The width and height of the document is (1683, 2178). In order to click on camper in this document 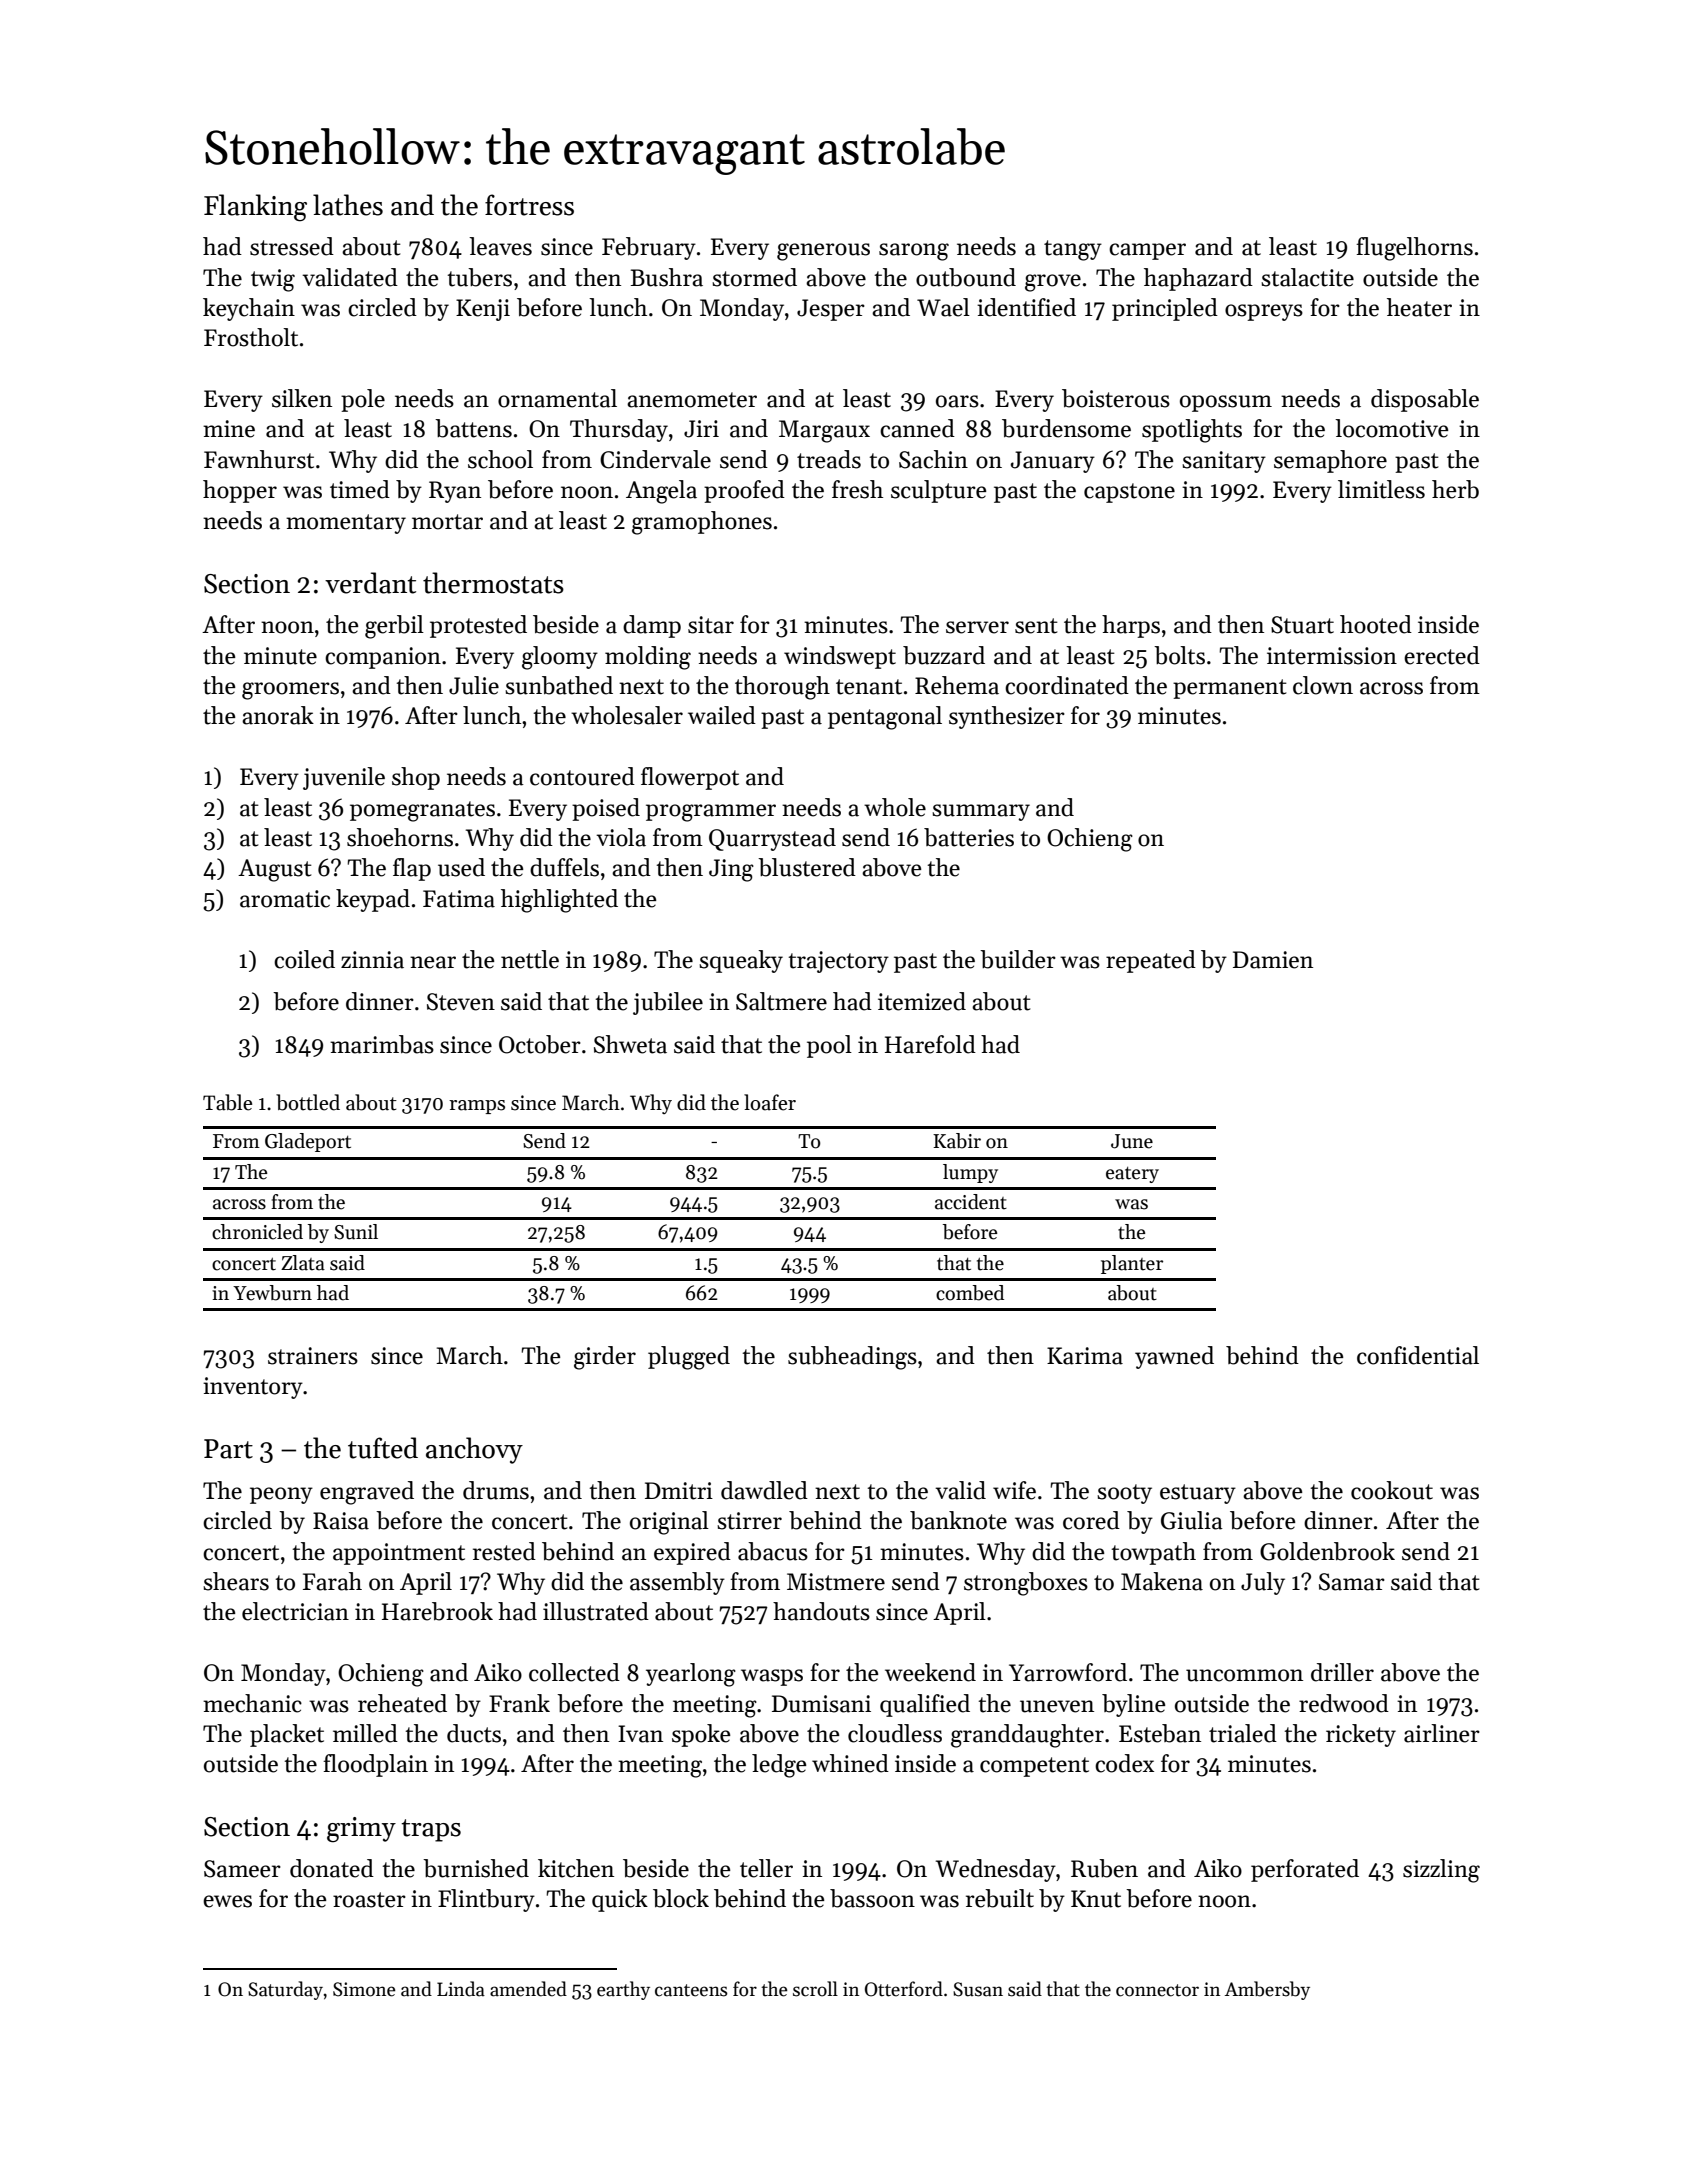, I will do `click(1147, 251)`.
